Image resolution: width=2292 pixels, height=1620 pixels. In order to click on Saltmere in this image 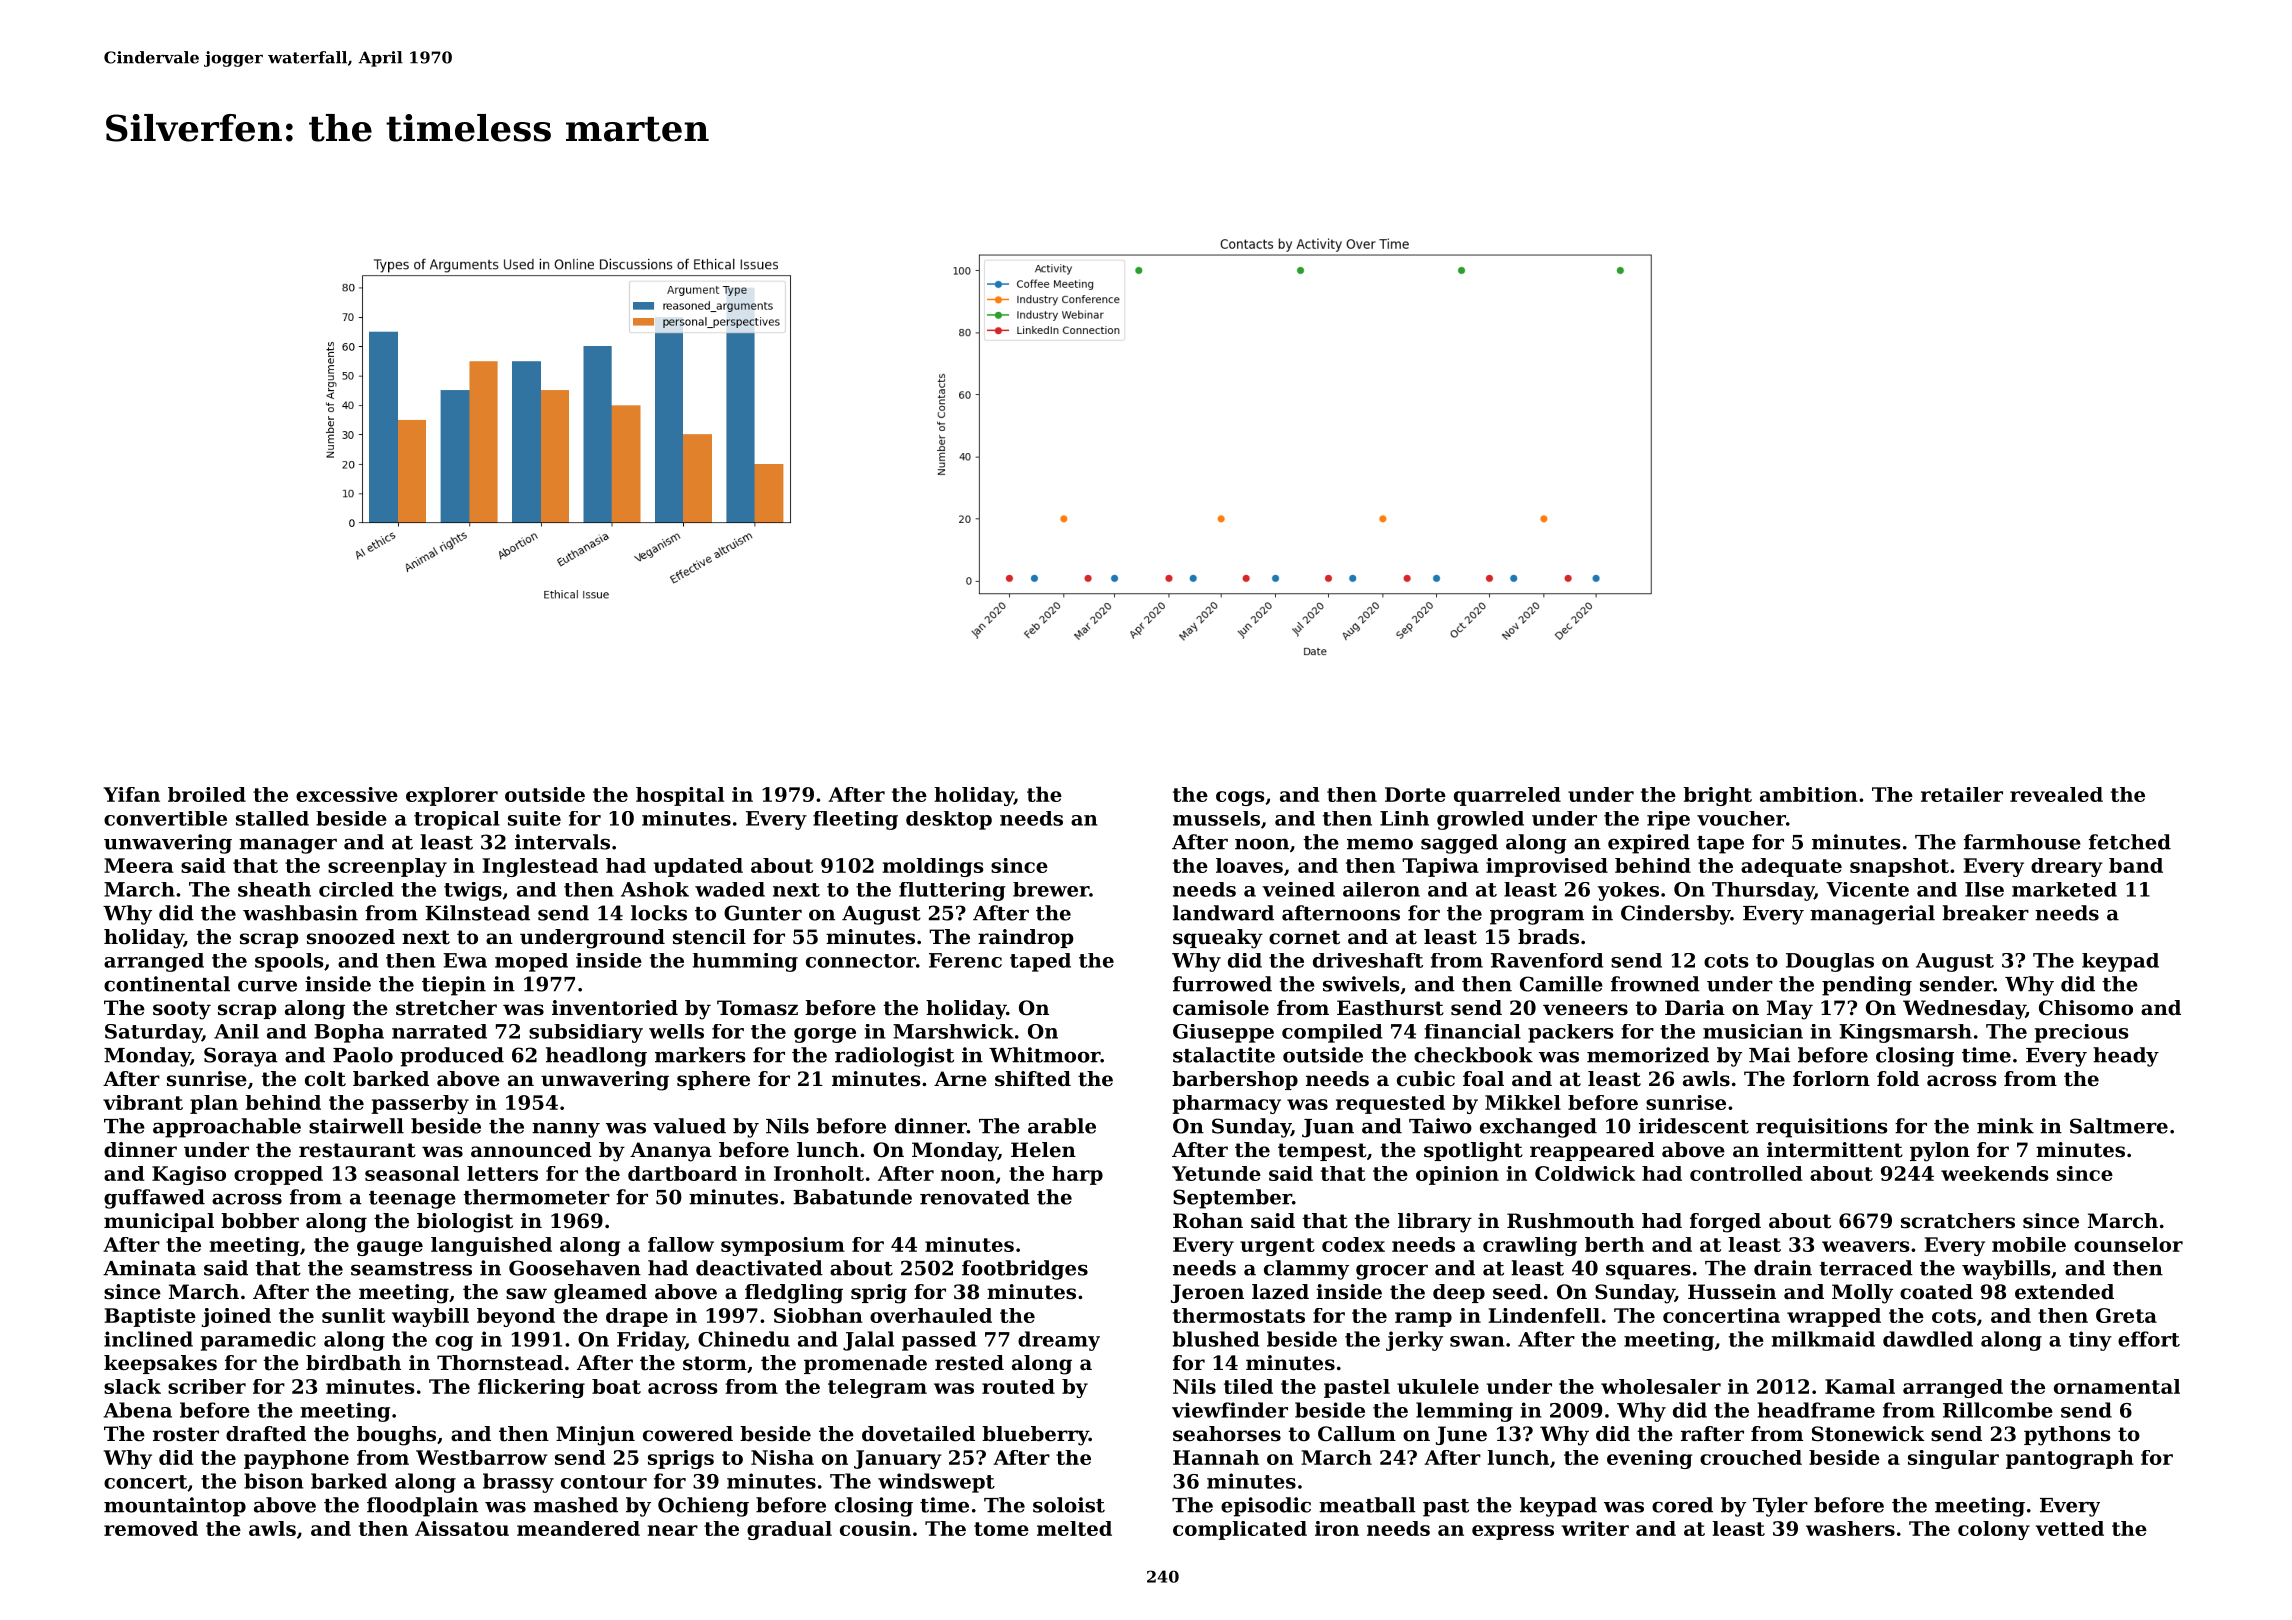, I will do `click(2119, 1126)`.
